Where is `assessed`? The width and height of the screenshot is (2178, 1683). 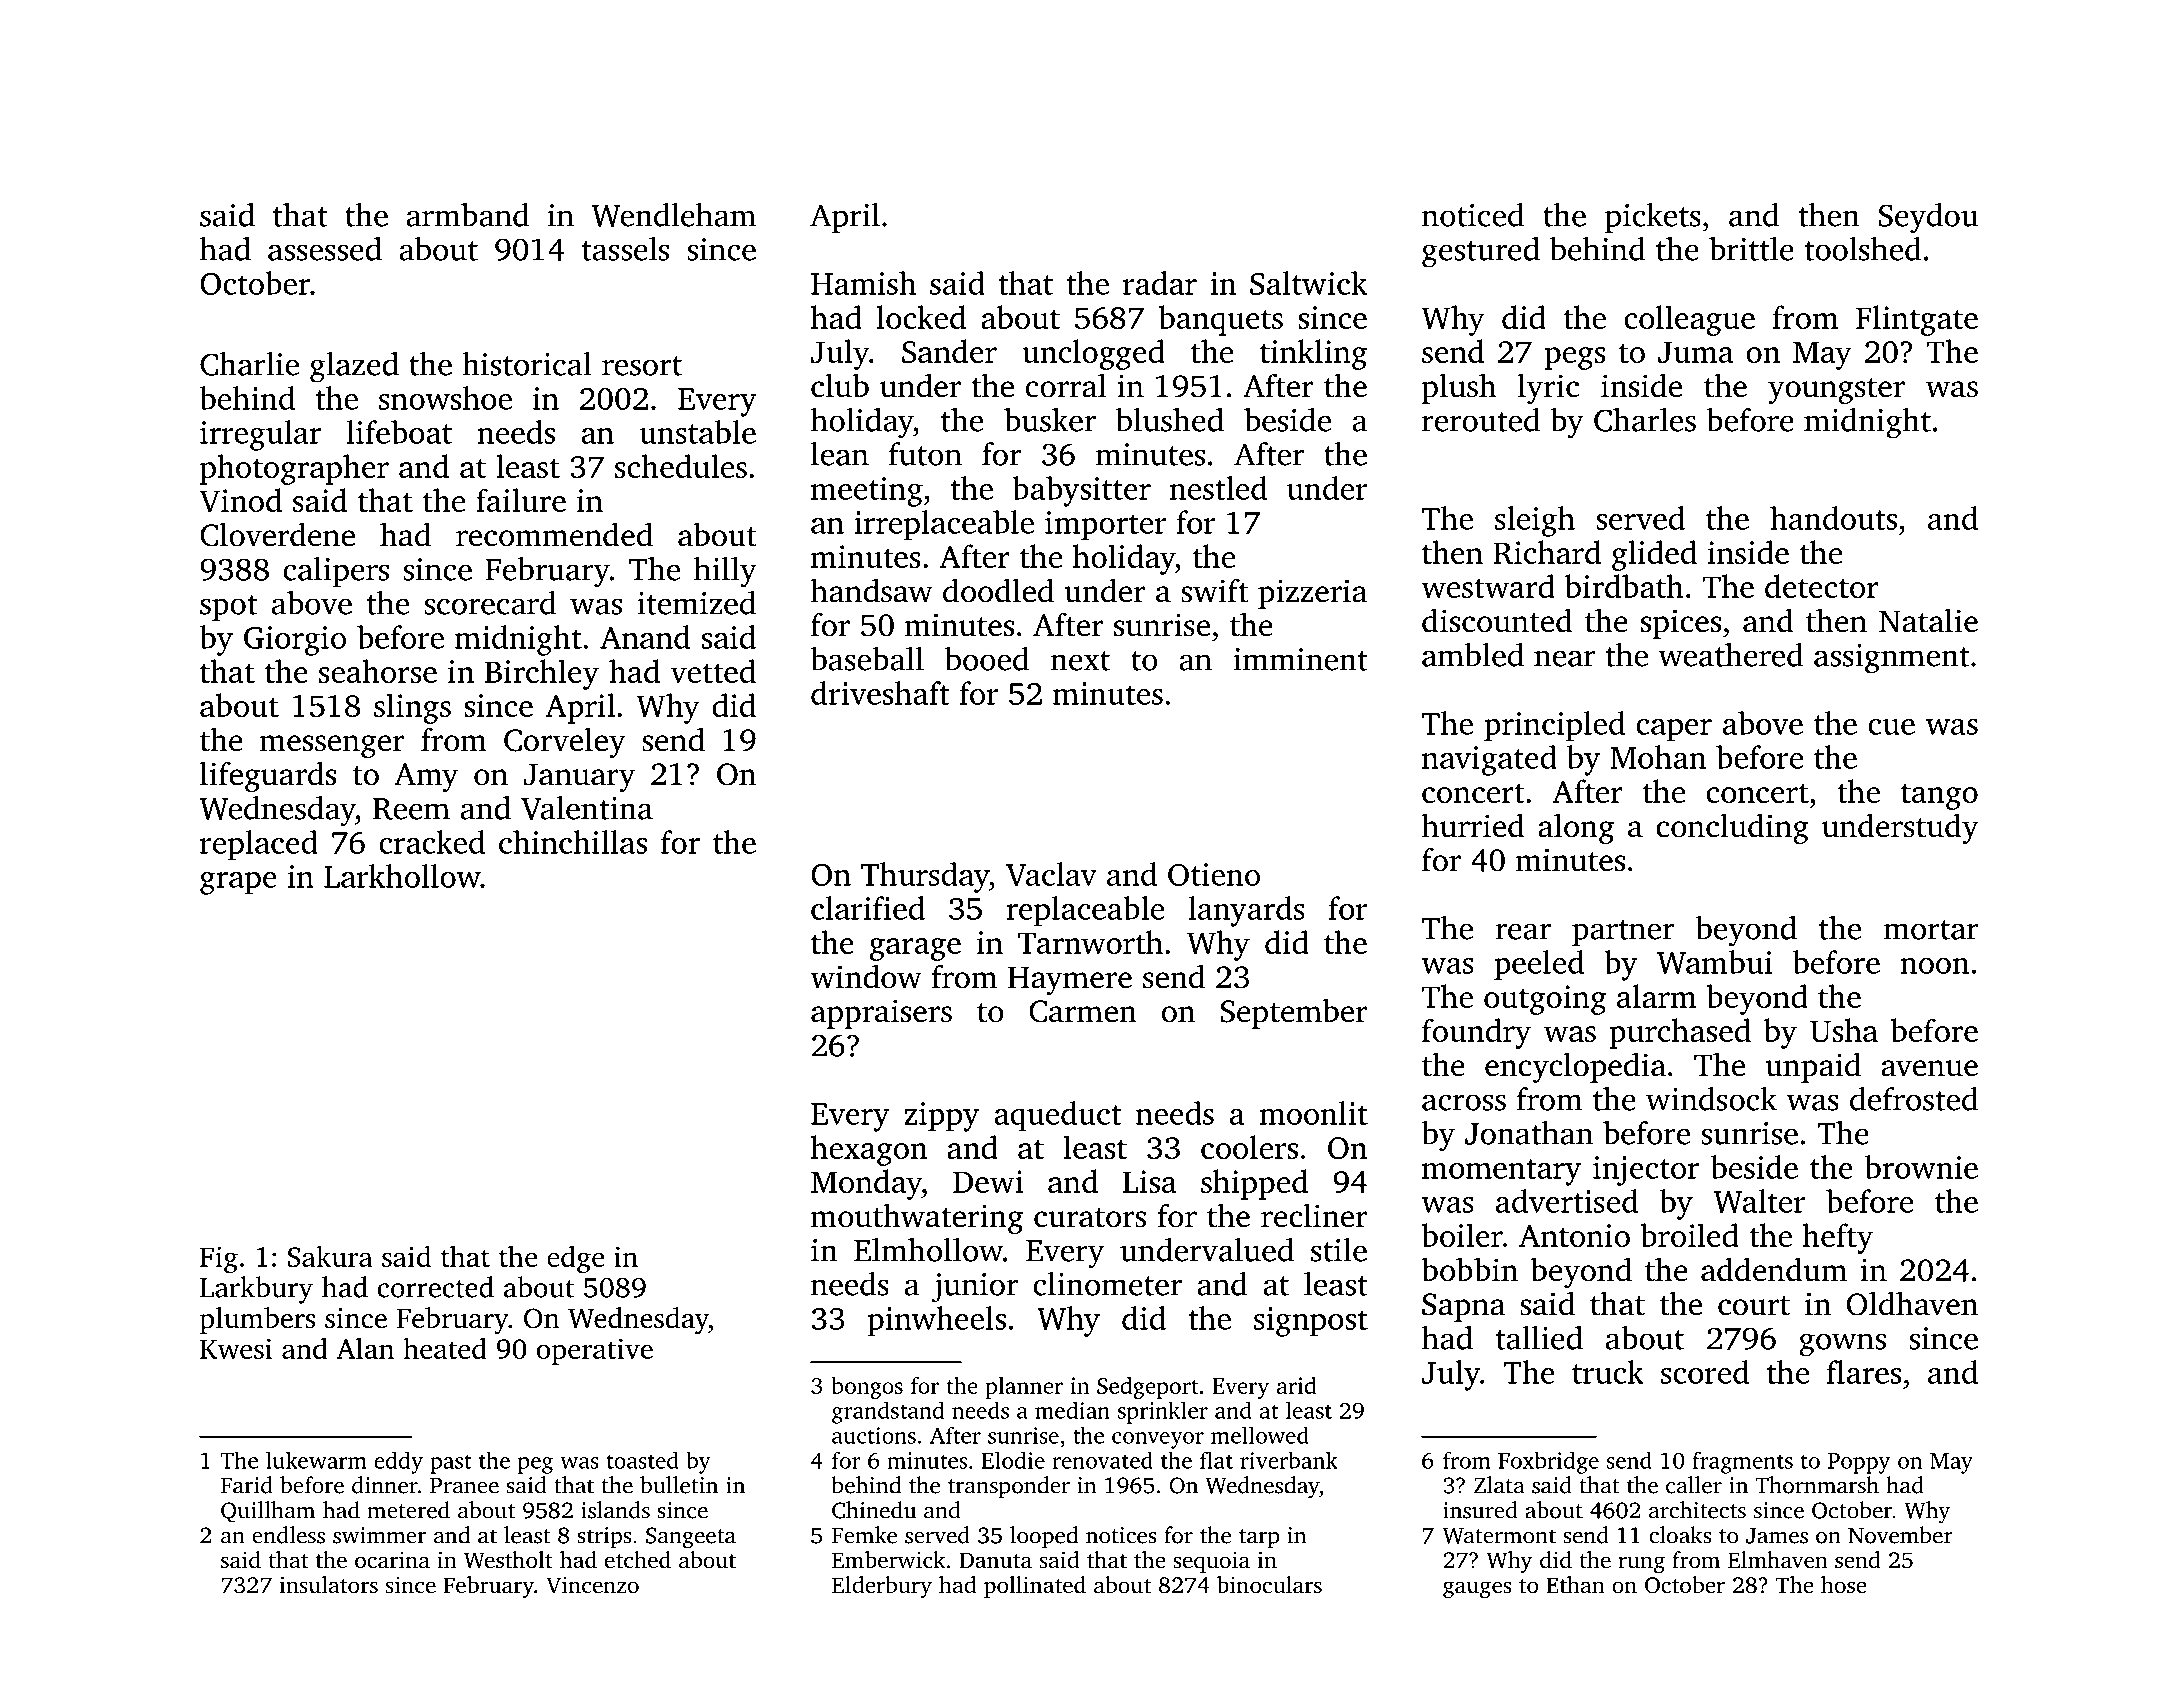 assessed is located at coordinates (325, 249).
